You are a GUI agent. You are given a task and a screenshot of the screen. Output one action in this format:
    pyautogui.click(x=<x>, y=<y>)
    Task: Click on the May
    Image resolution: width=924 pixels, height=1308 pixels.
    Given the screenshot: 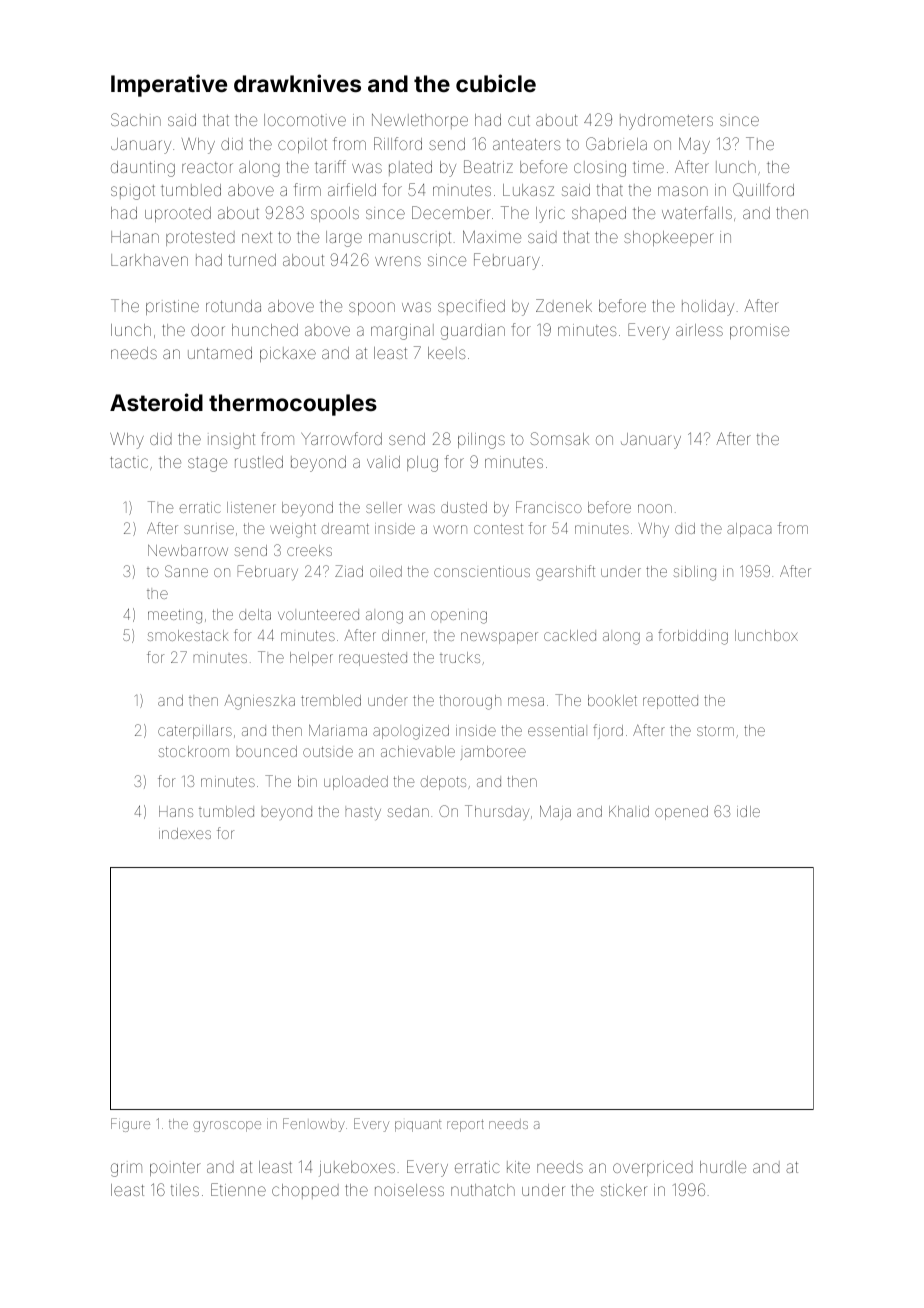 What is the action you would take?
    pyautogui.click(x=694, y=145)
